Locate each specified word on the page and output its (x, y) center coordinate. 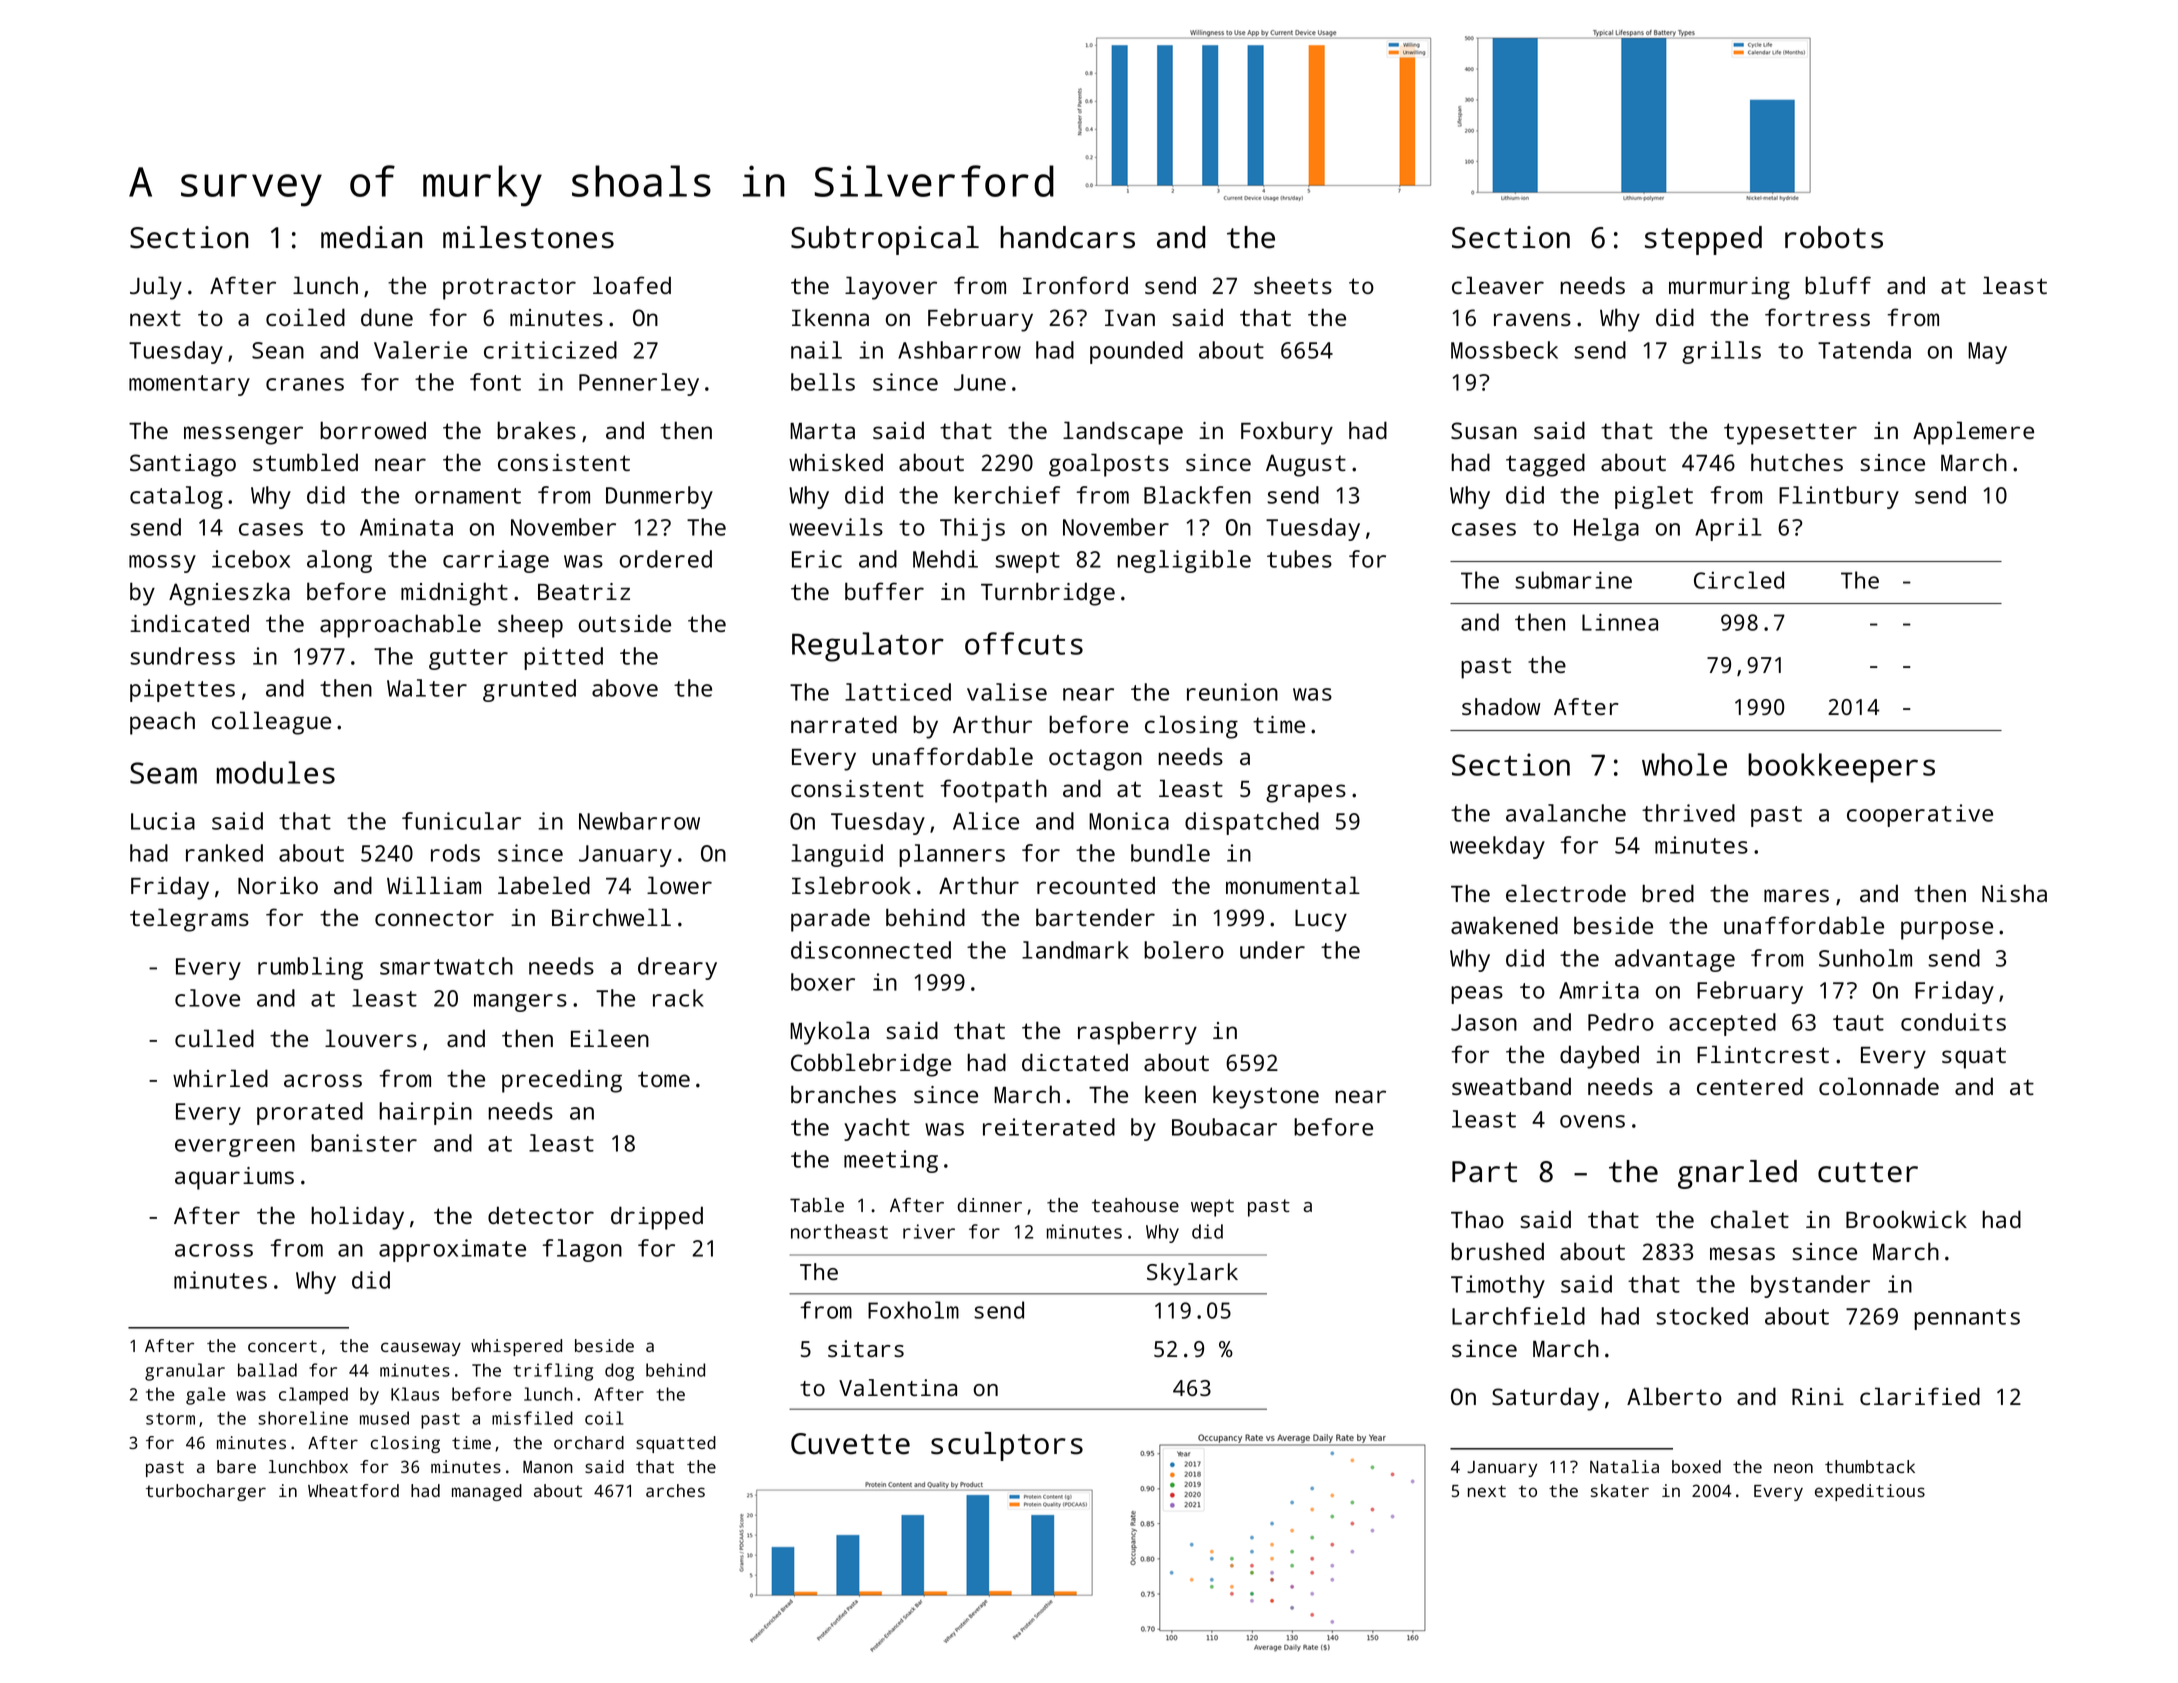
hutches (1797, 462)
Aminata (406, 527)
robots (1834, 237)
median (371, 237)
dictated (1075, 1062)
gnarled (1737, 1174)
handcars (1067, 237)
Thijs (972, 529)
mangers (520, 1003)
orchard (589, 1442)
